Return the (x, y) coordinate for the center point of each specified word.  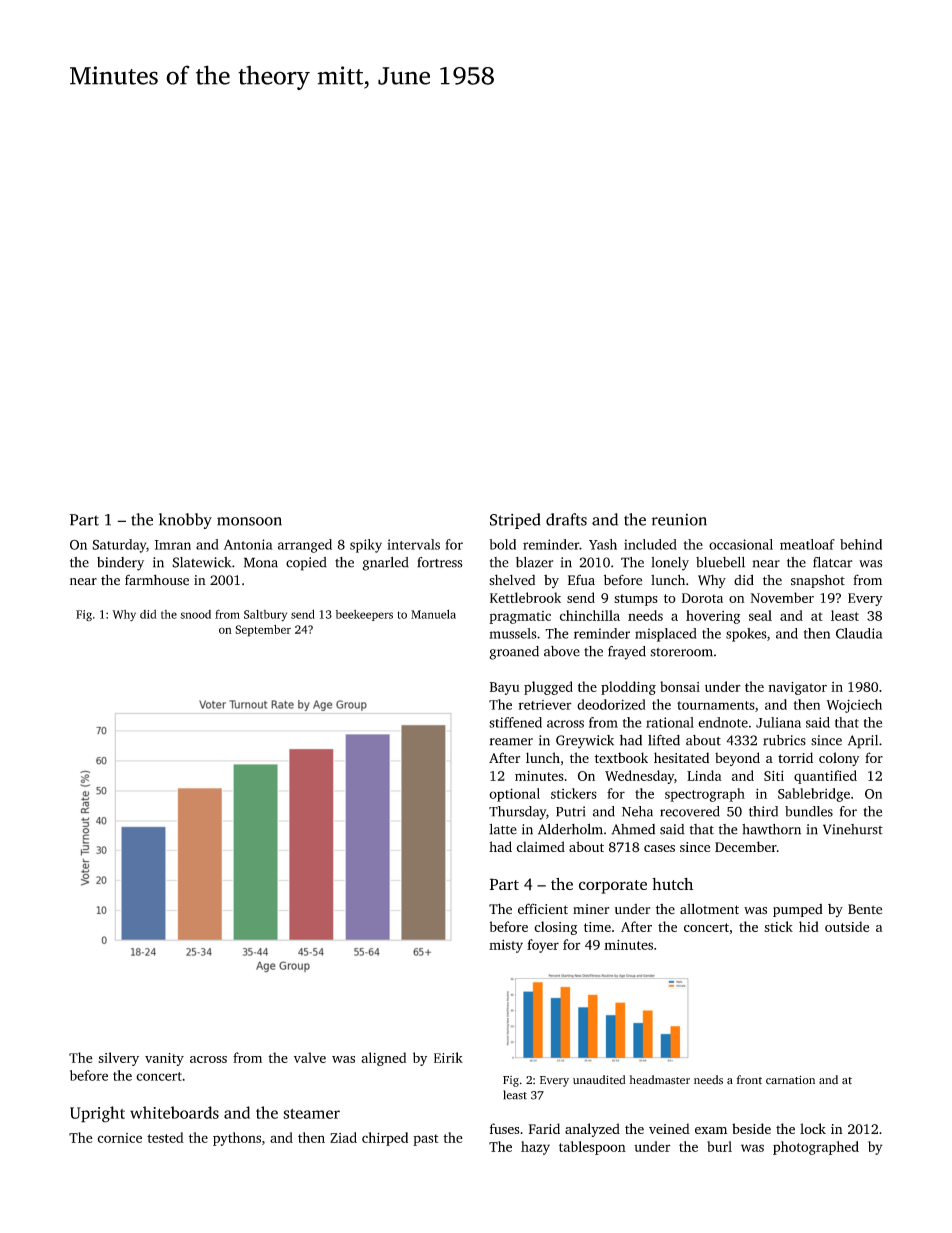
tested (165, 1137)
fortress (440, 562)
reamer (511, 742)
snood (195, 614)
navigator (797, 688)
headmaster (659, 1080)
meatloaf (807, 544)
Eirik (448, 1057)
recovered (690, 811)
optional (514, 795)
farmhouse (157, 580)
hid (809, 926)
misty (506, 946)
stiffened (515, 722)
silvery (118, 1059)
